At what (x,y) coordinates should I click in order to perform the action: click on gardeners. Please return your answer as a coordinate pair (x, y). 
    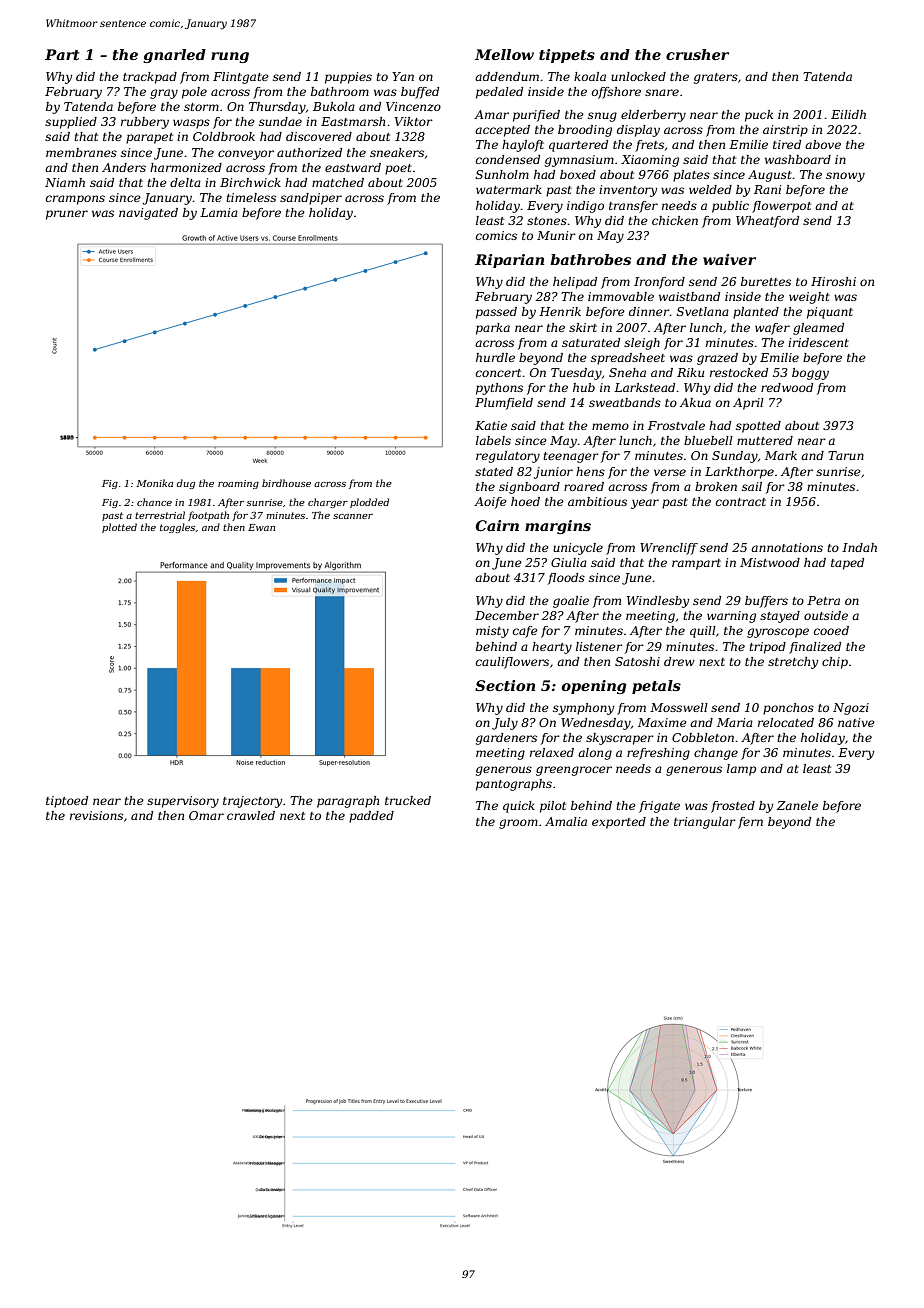
    Looking at the image, I should click on (506, 739).
